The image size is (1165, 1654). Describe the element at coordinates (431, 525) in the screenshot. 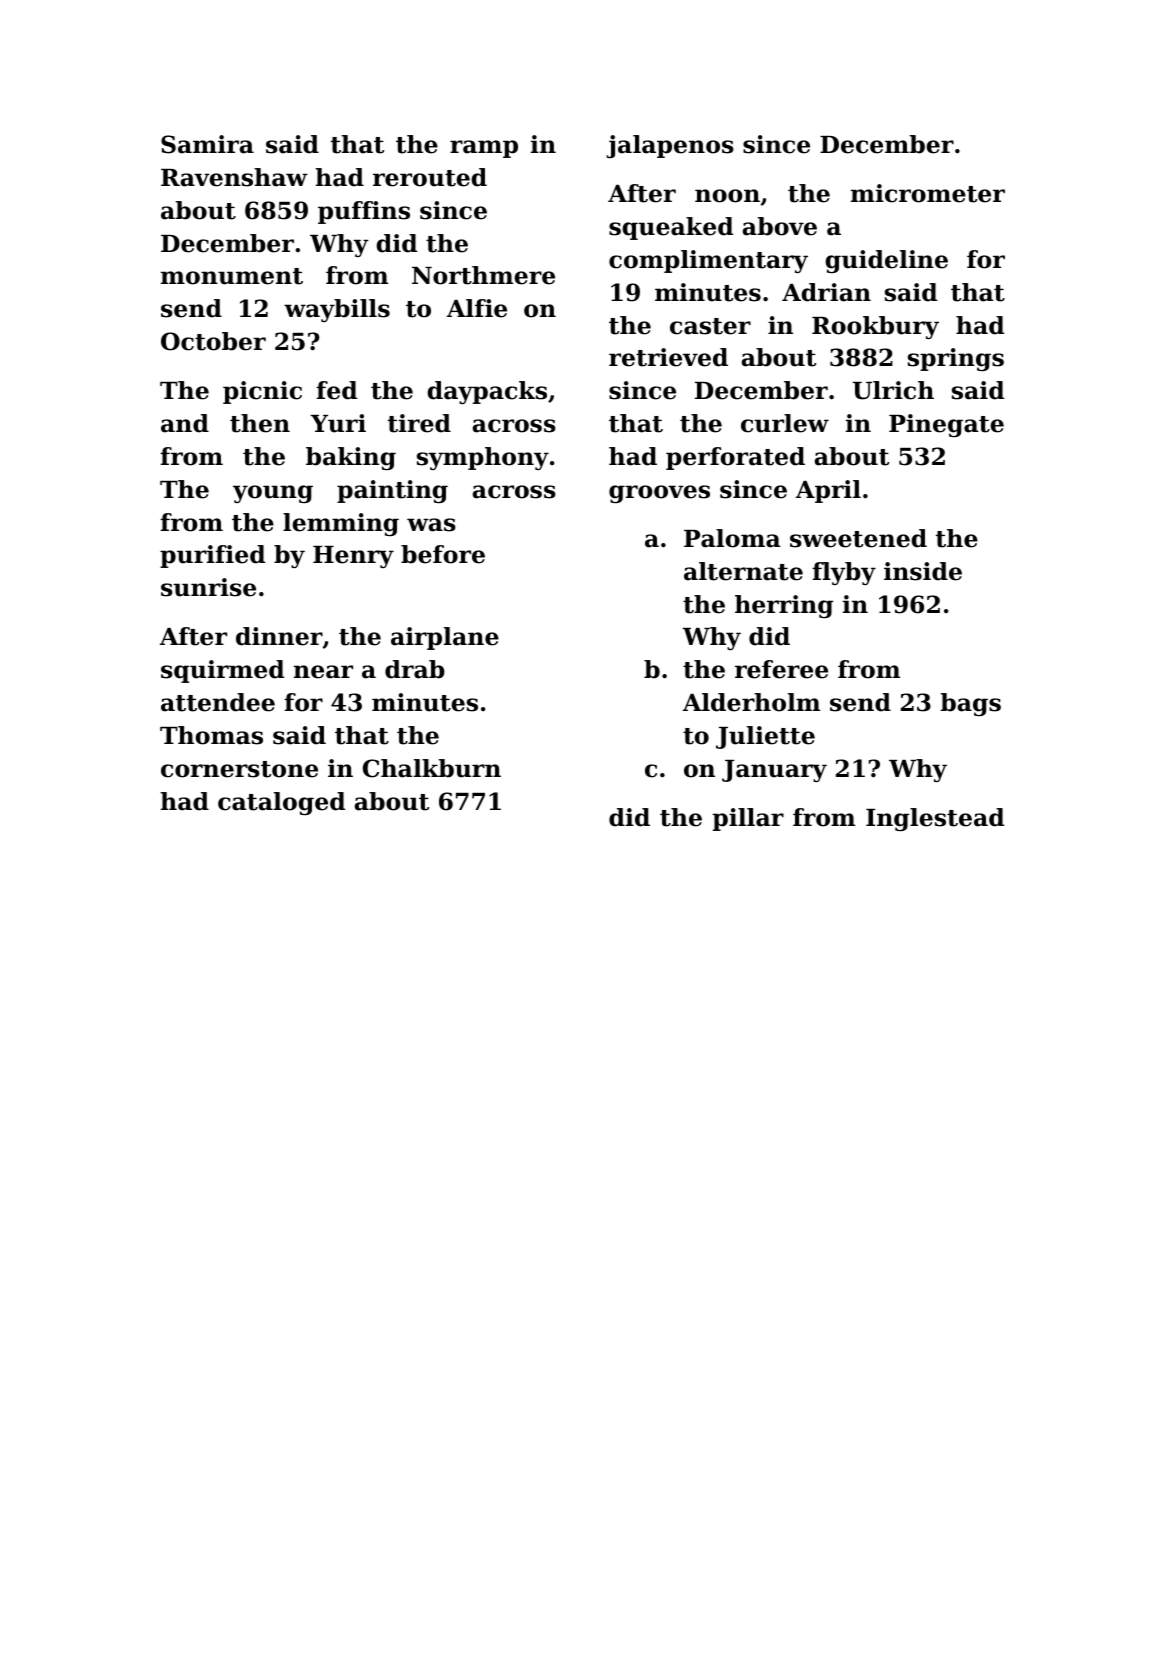

I see `was` at that location.
